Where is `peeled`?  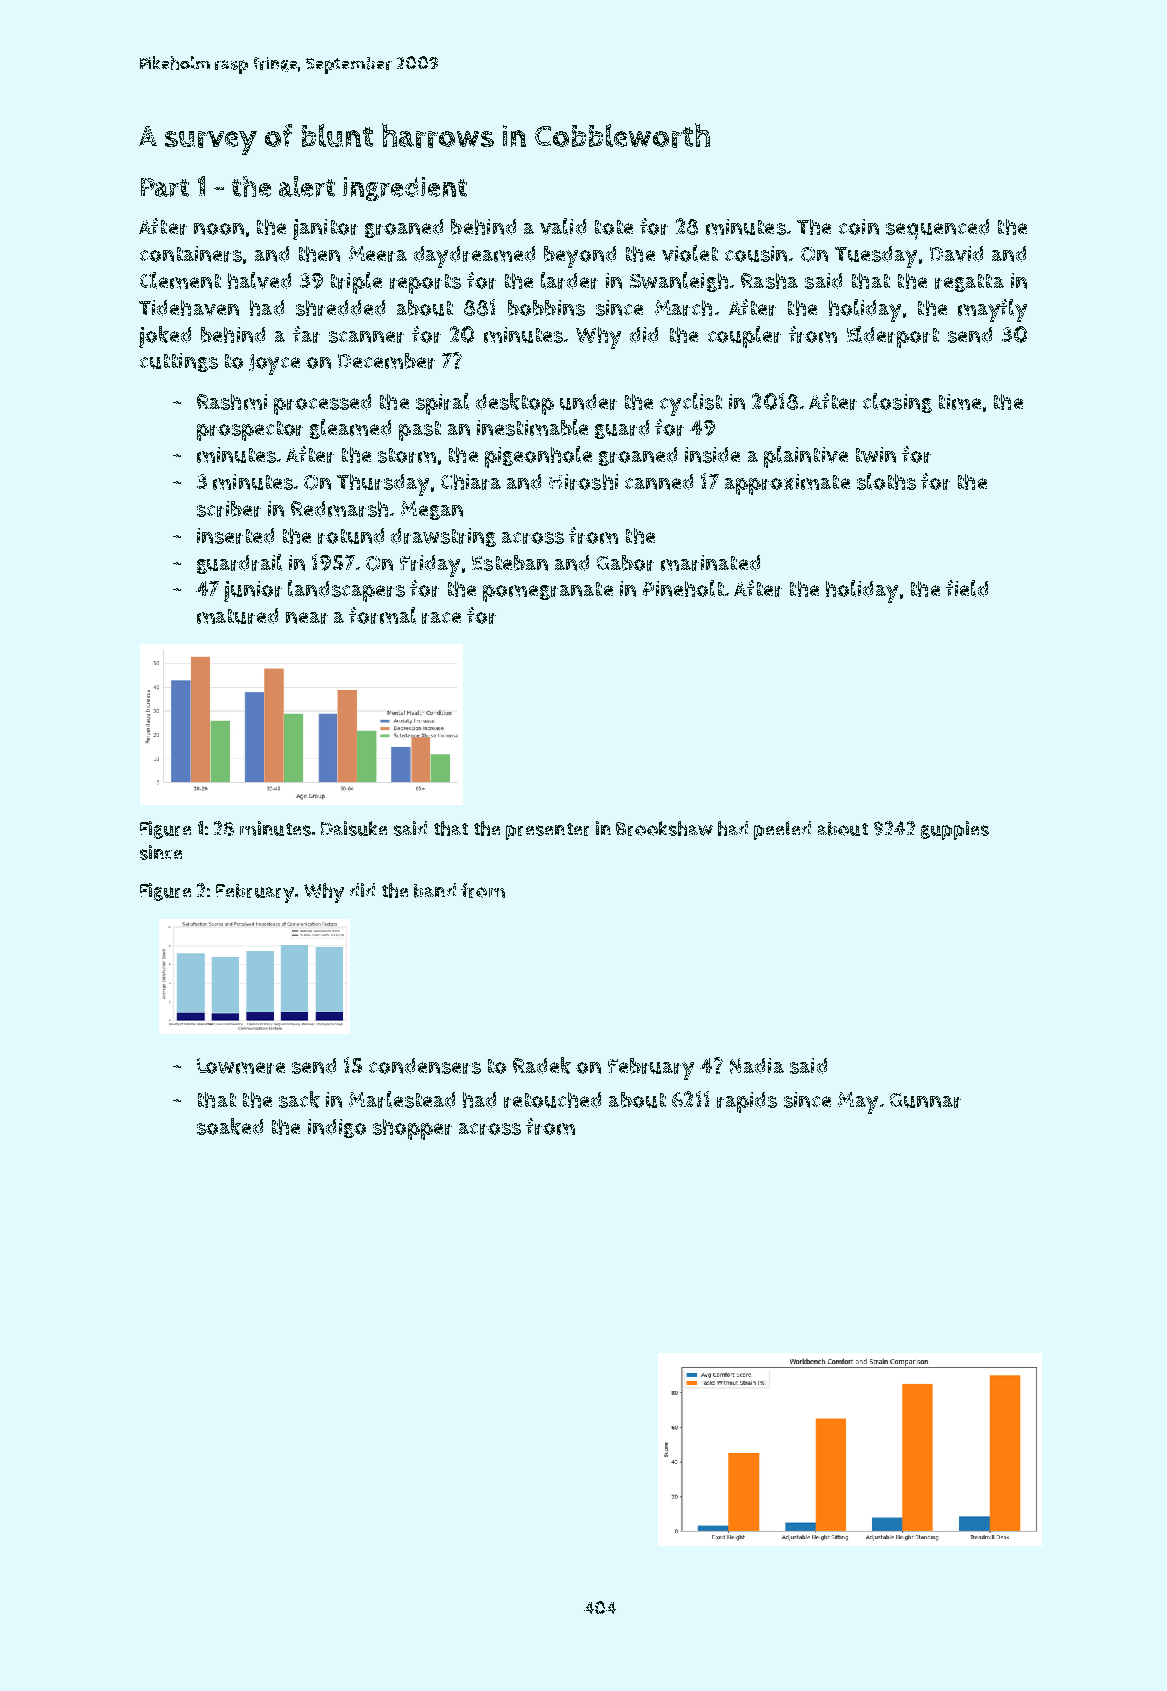
peeled is located at coordinates (782, 830).
